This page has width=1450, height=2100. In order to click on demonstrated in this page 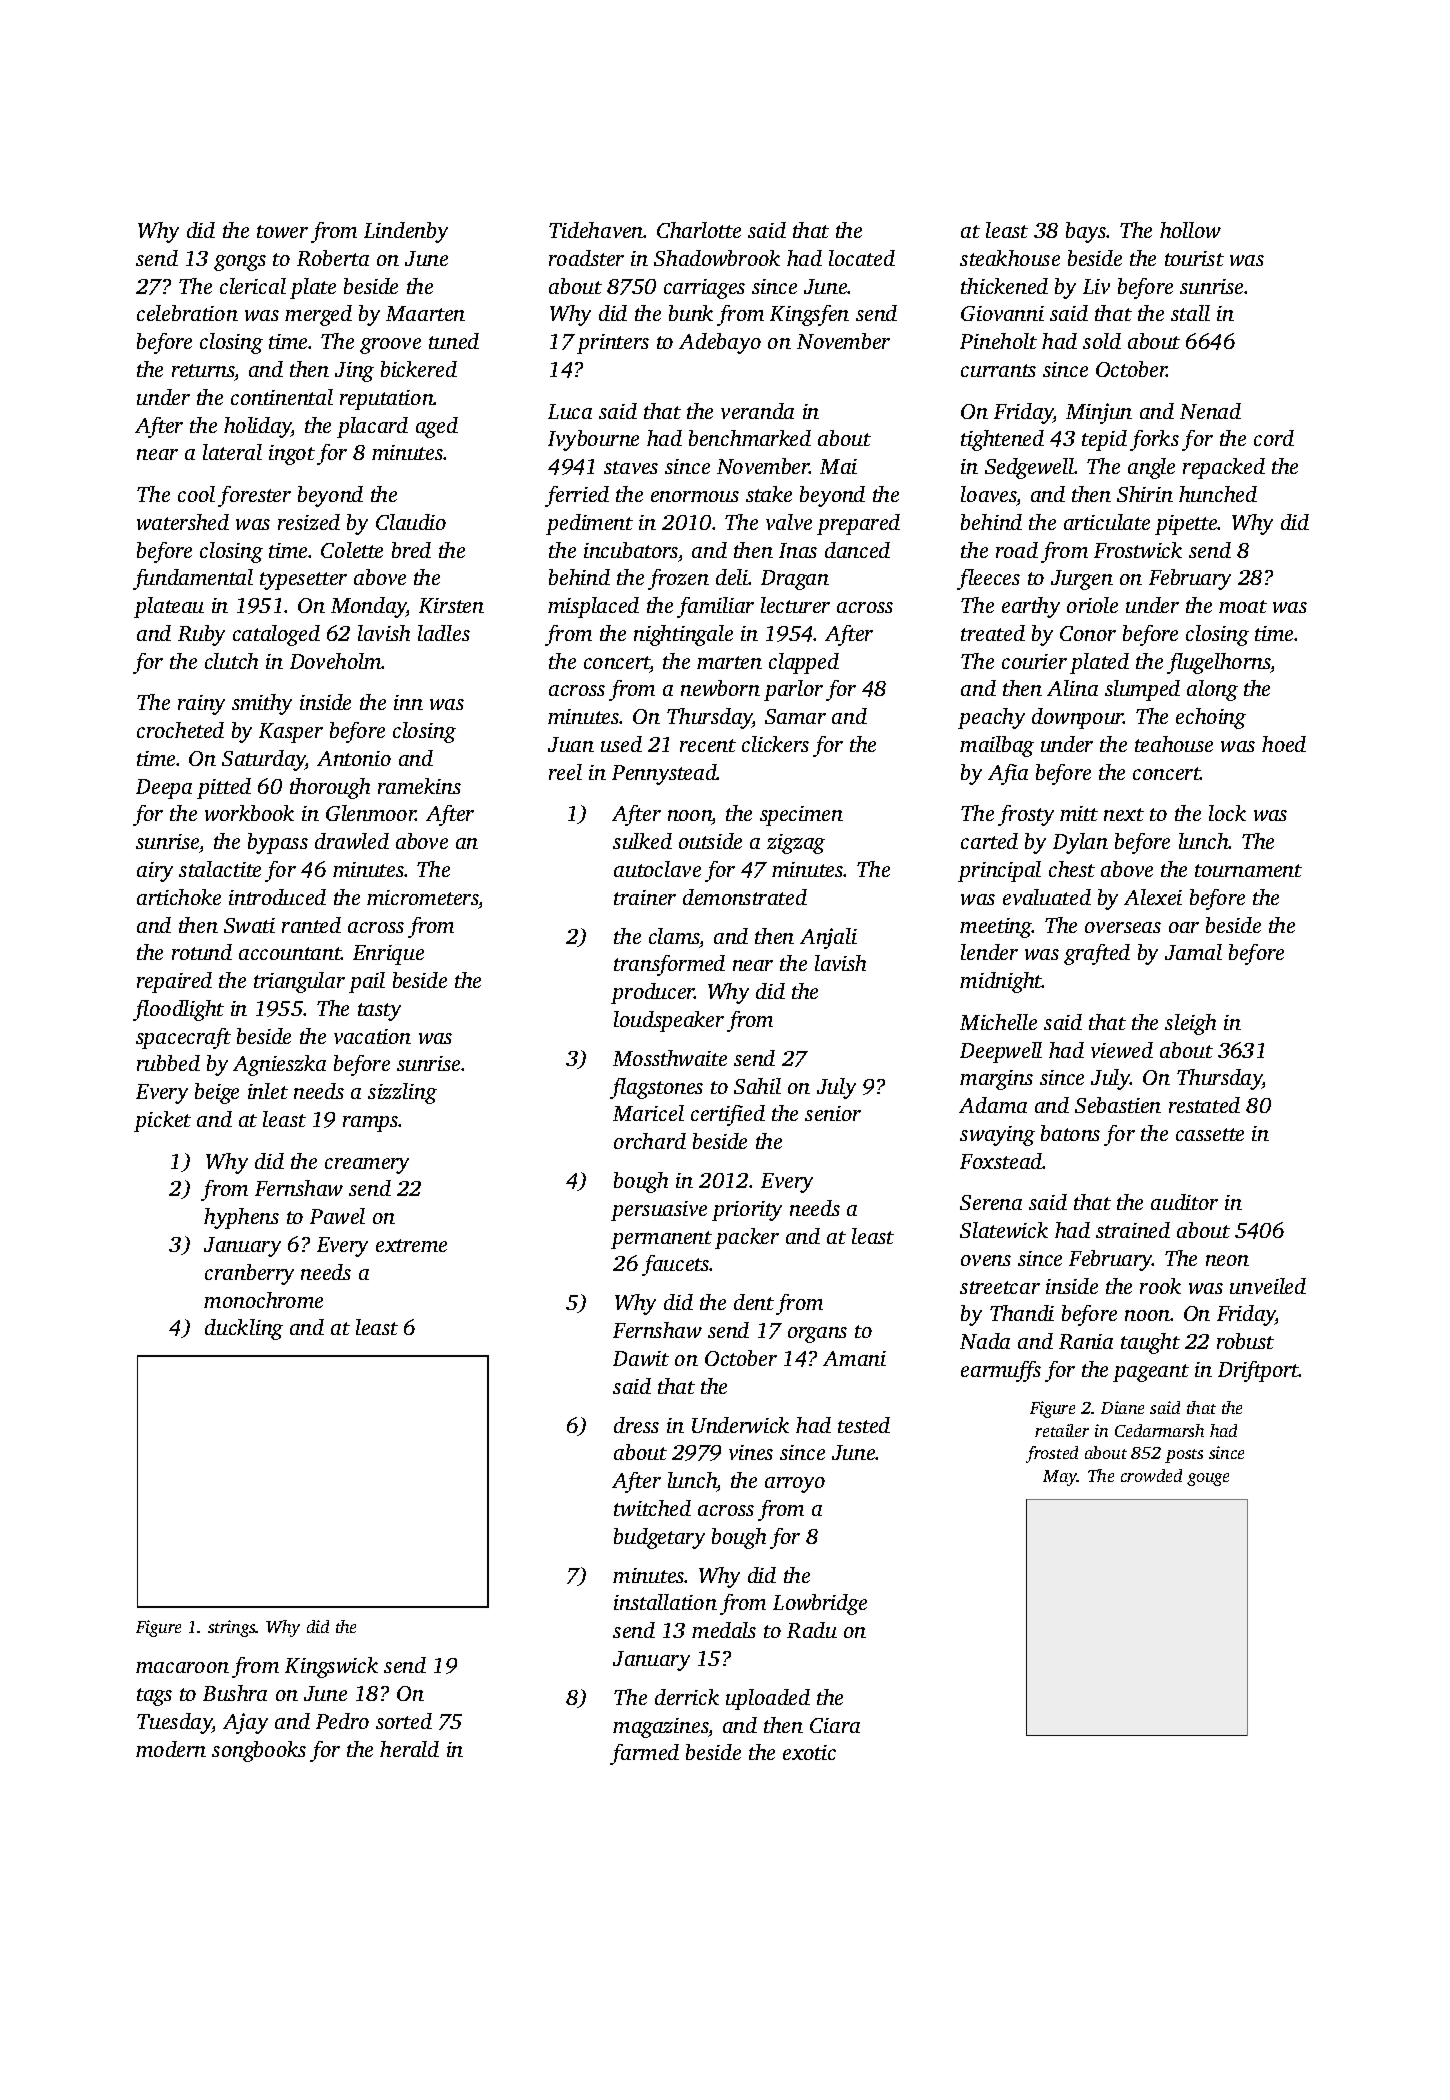, I will do `click(745, 897)`.
